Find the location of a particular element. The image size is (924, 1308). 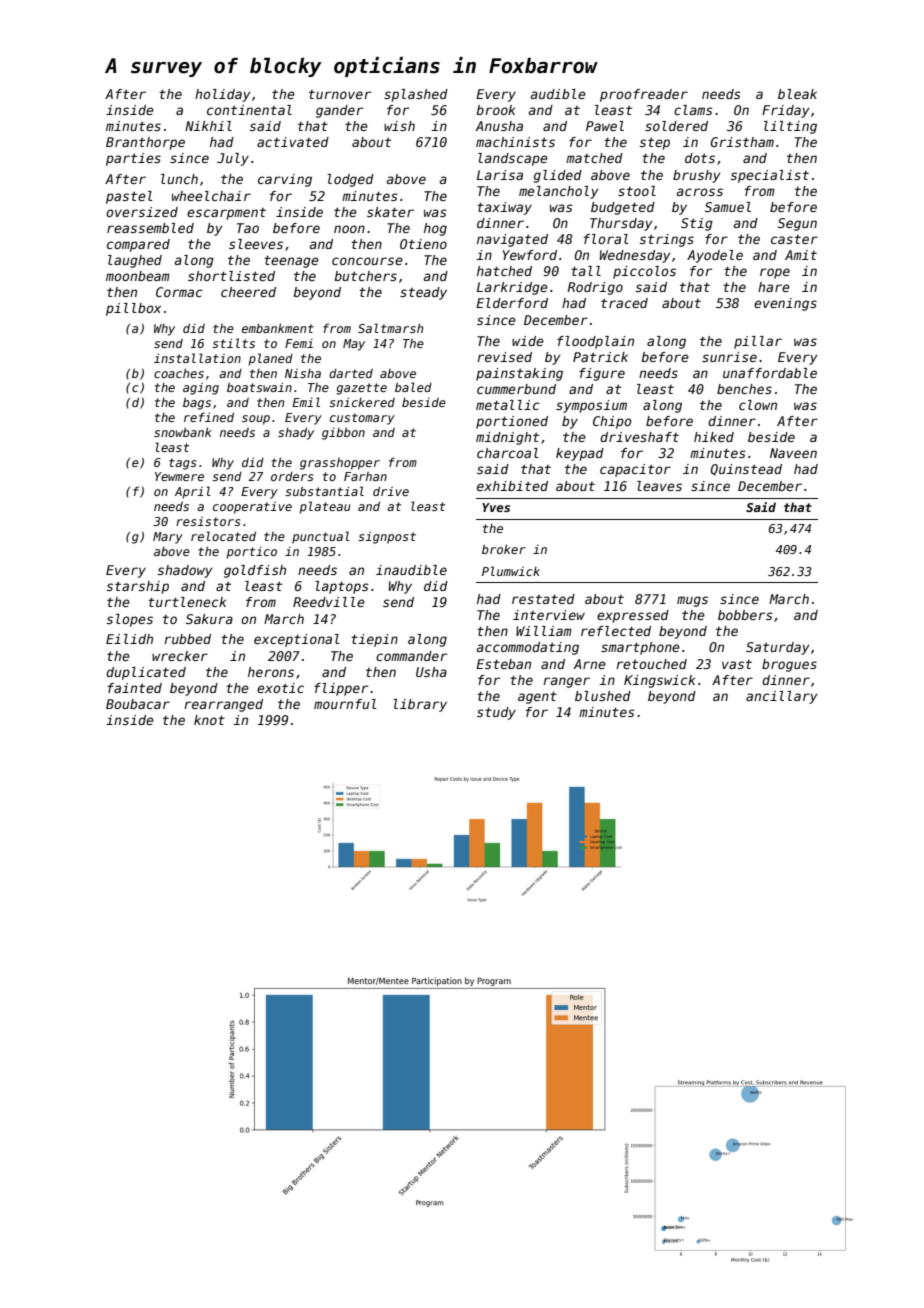

study is located at coordinates (496, 713).
